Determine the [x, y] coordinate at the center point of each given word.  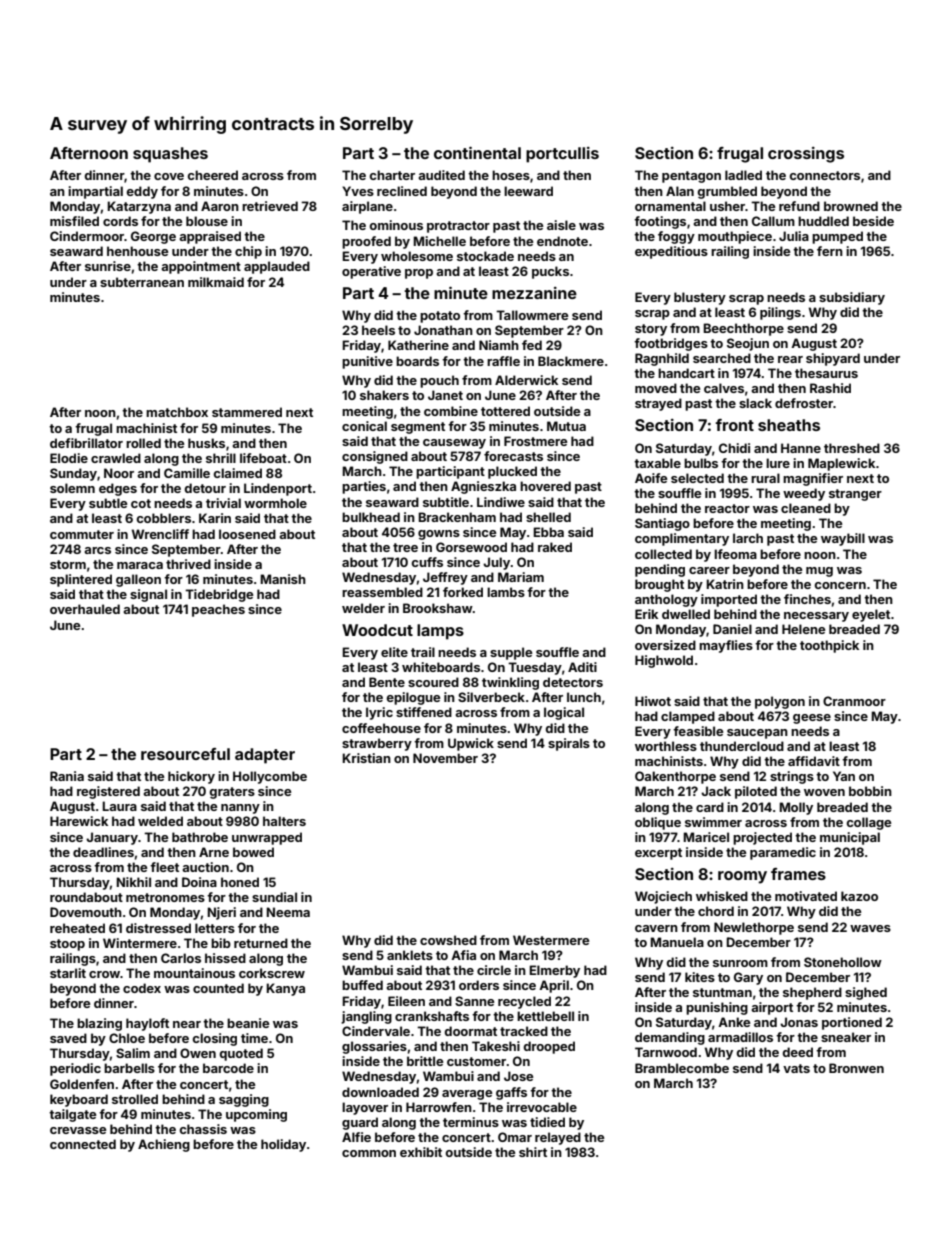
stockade [485, 256]
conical [364, 426]
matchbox [177, 412]
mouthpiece [735, 237]
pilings [780, 313]
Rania [67, 776]
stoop [67, 945]
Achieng [164, 1145]
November [445, 758]
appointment [201, 267]
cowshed [448, 940]
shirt [533, 1152]
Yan [844, 776]
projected [762, 838]
